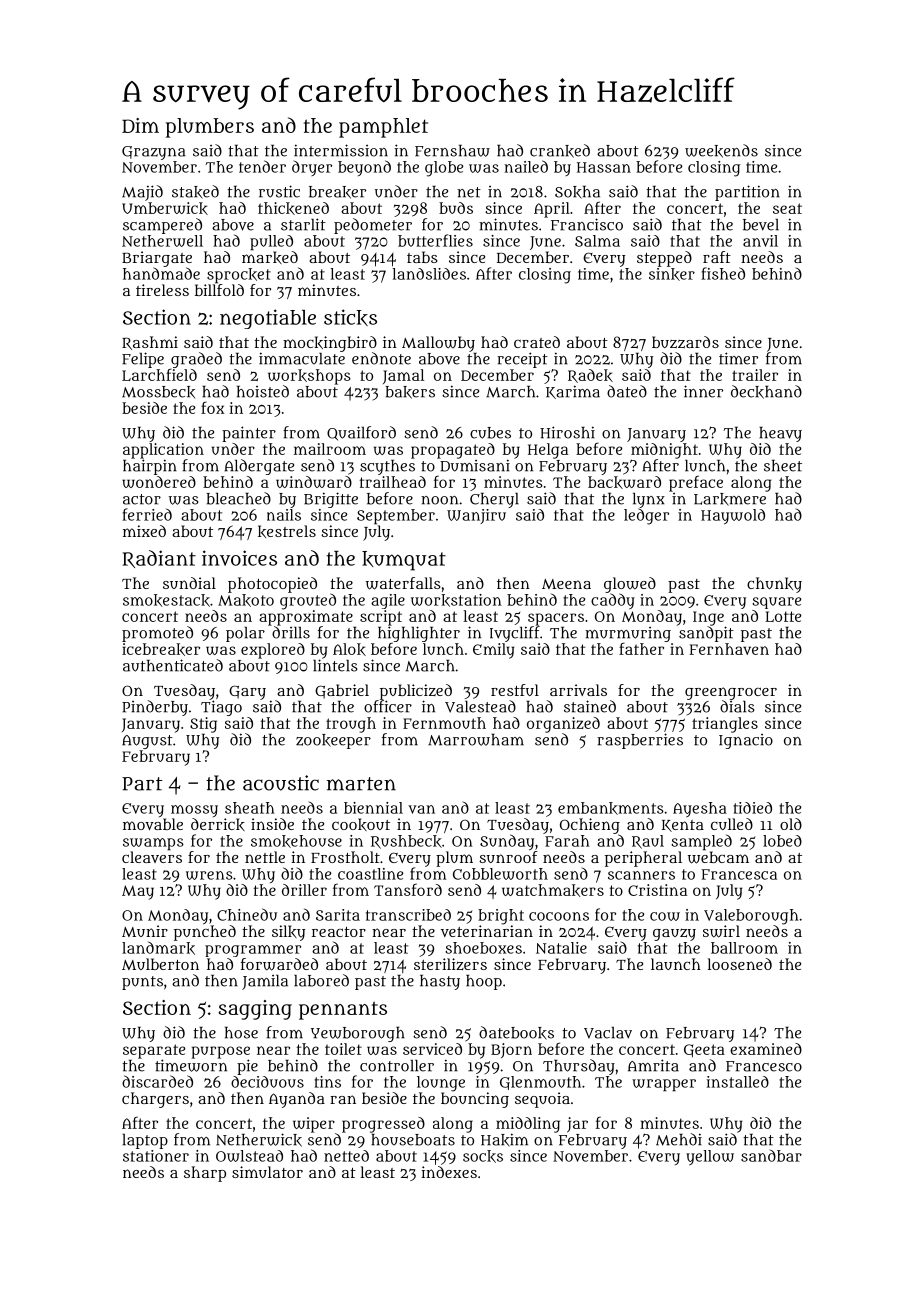  Describe the element at coordinates (721, 151) in the screenshot. I see `weekends` at that location.
